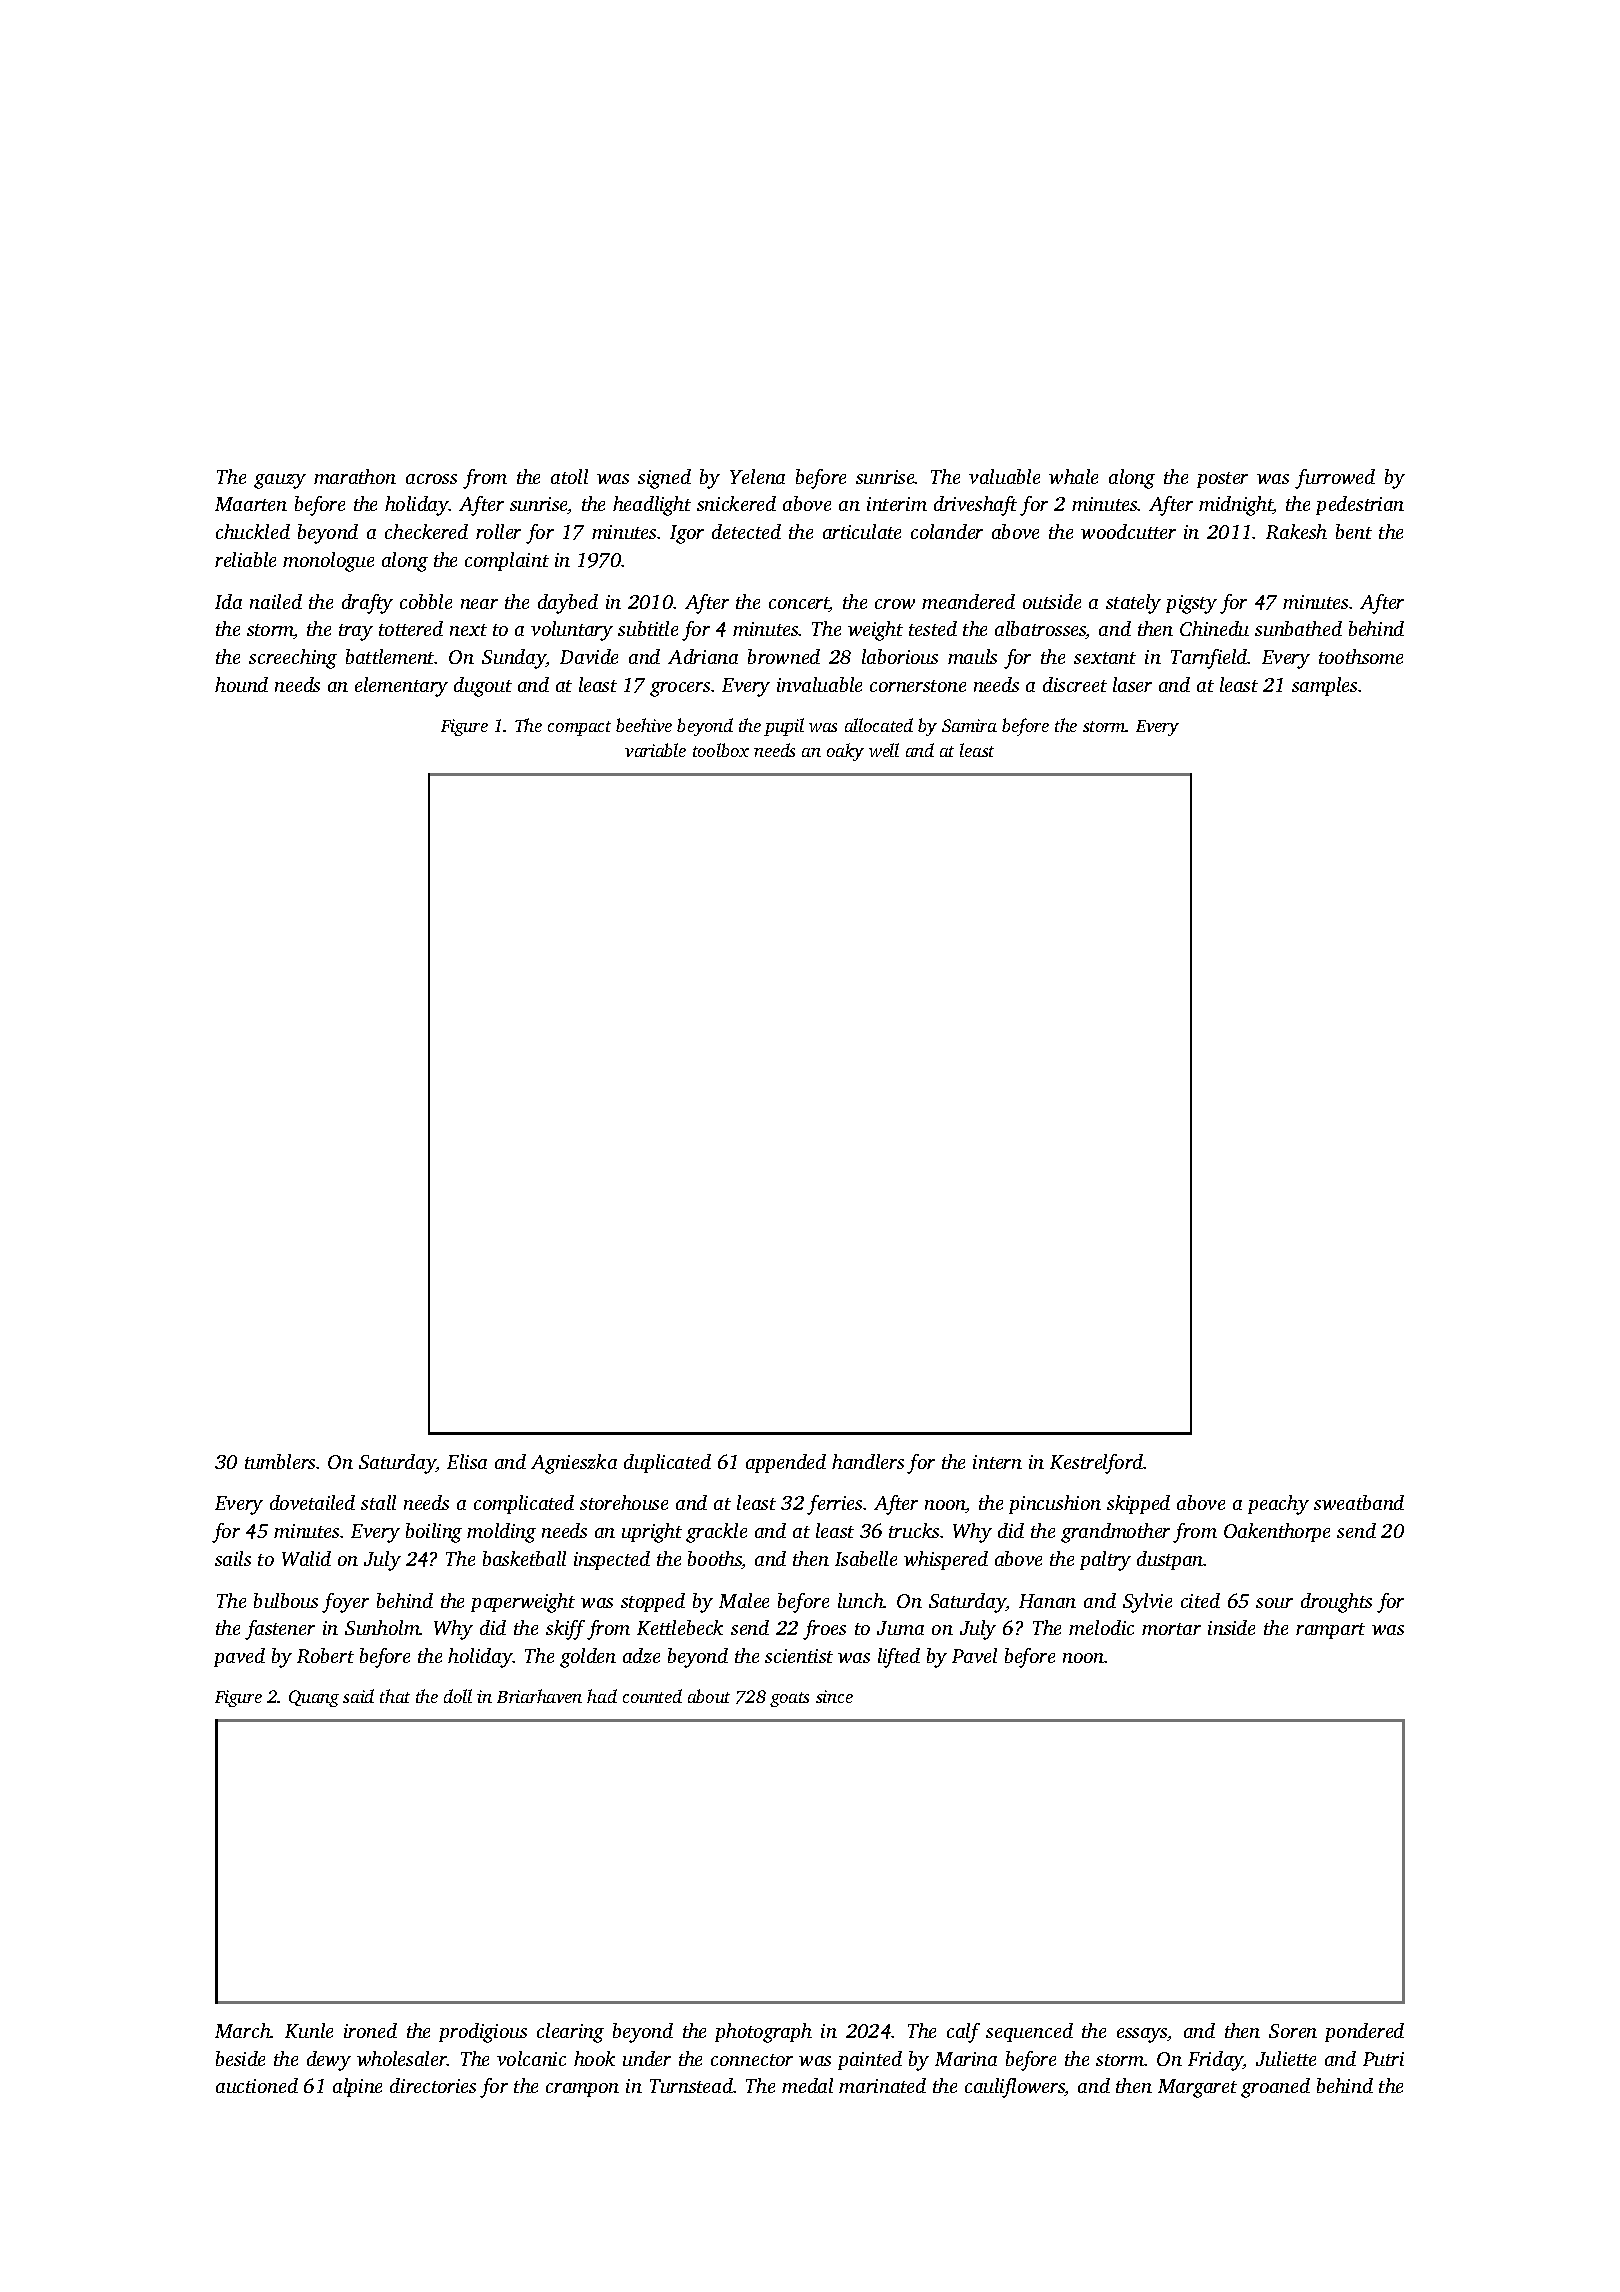 Image resolution: width=1620 pixels, height=2292 pixels. What do you see at coordinates (868, 1461) in the document?
I see `handlers` at bounding box center [868, 1461].
